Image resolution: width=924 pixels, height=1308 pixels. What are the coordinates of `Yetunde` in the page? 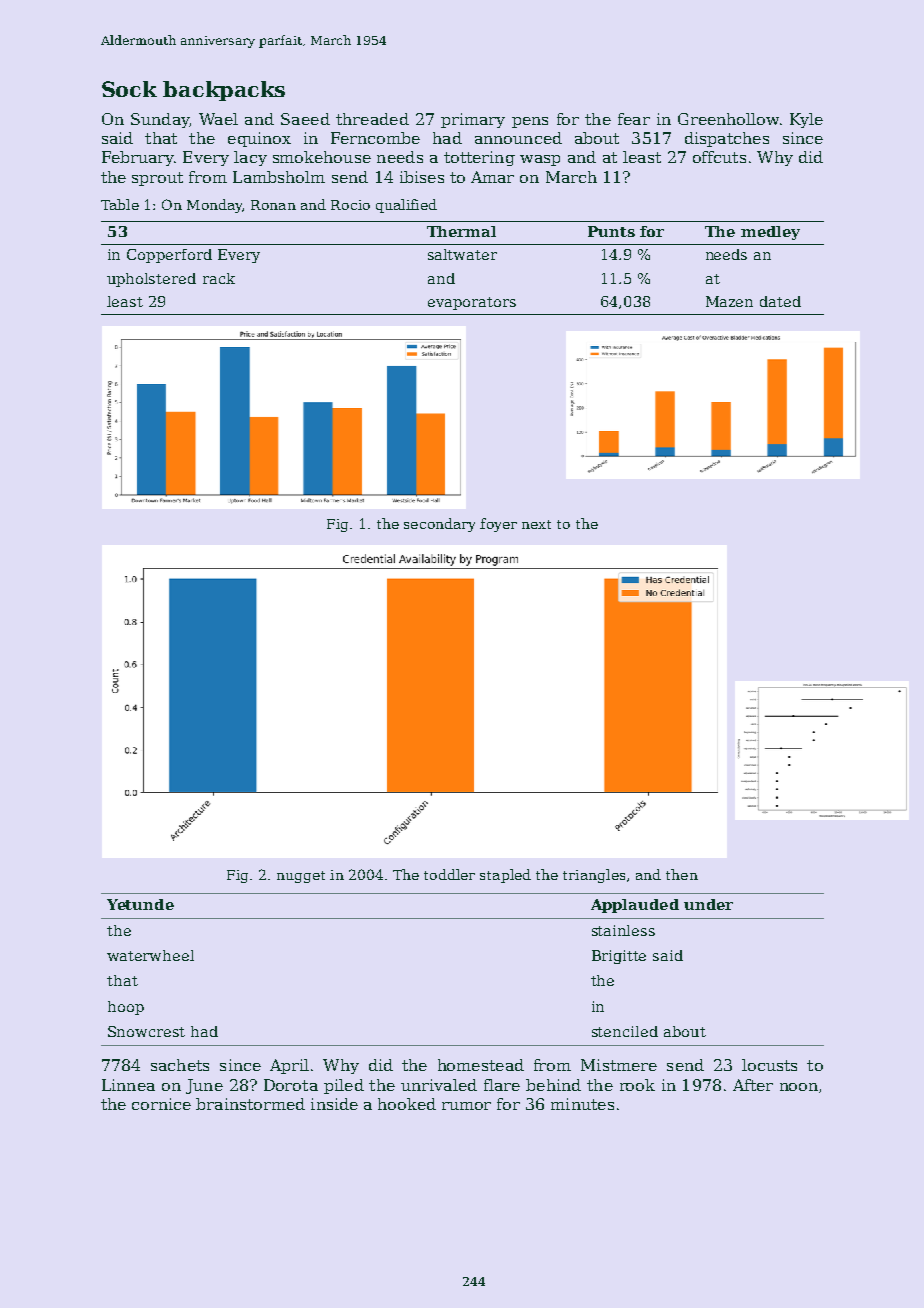 It's located at (140, 904).
